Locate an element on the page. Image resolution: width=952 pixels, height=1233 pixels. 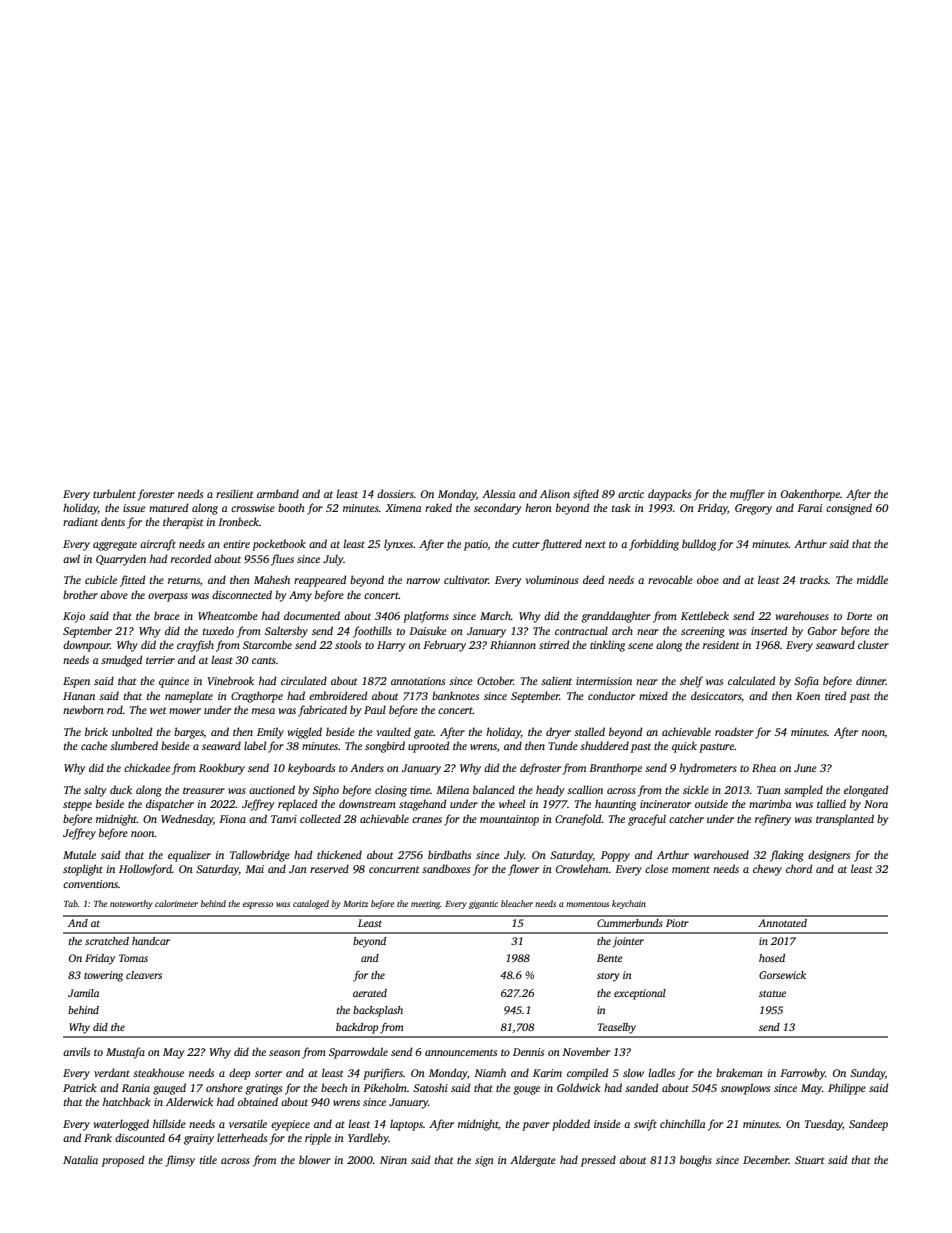
grainy is located at coordinates (199, 1139).
